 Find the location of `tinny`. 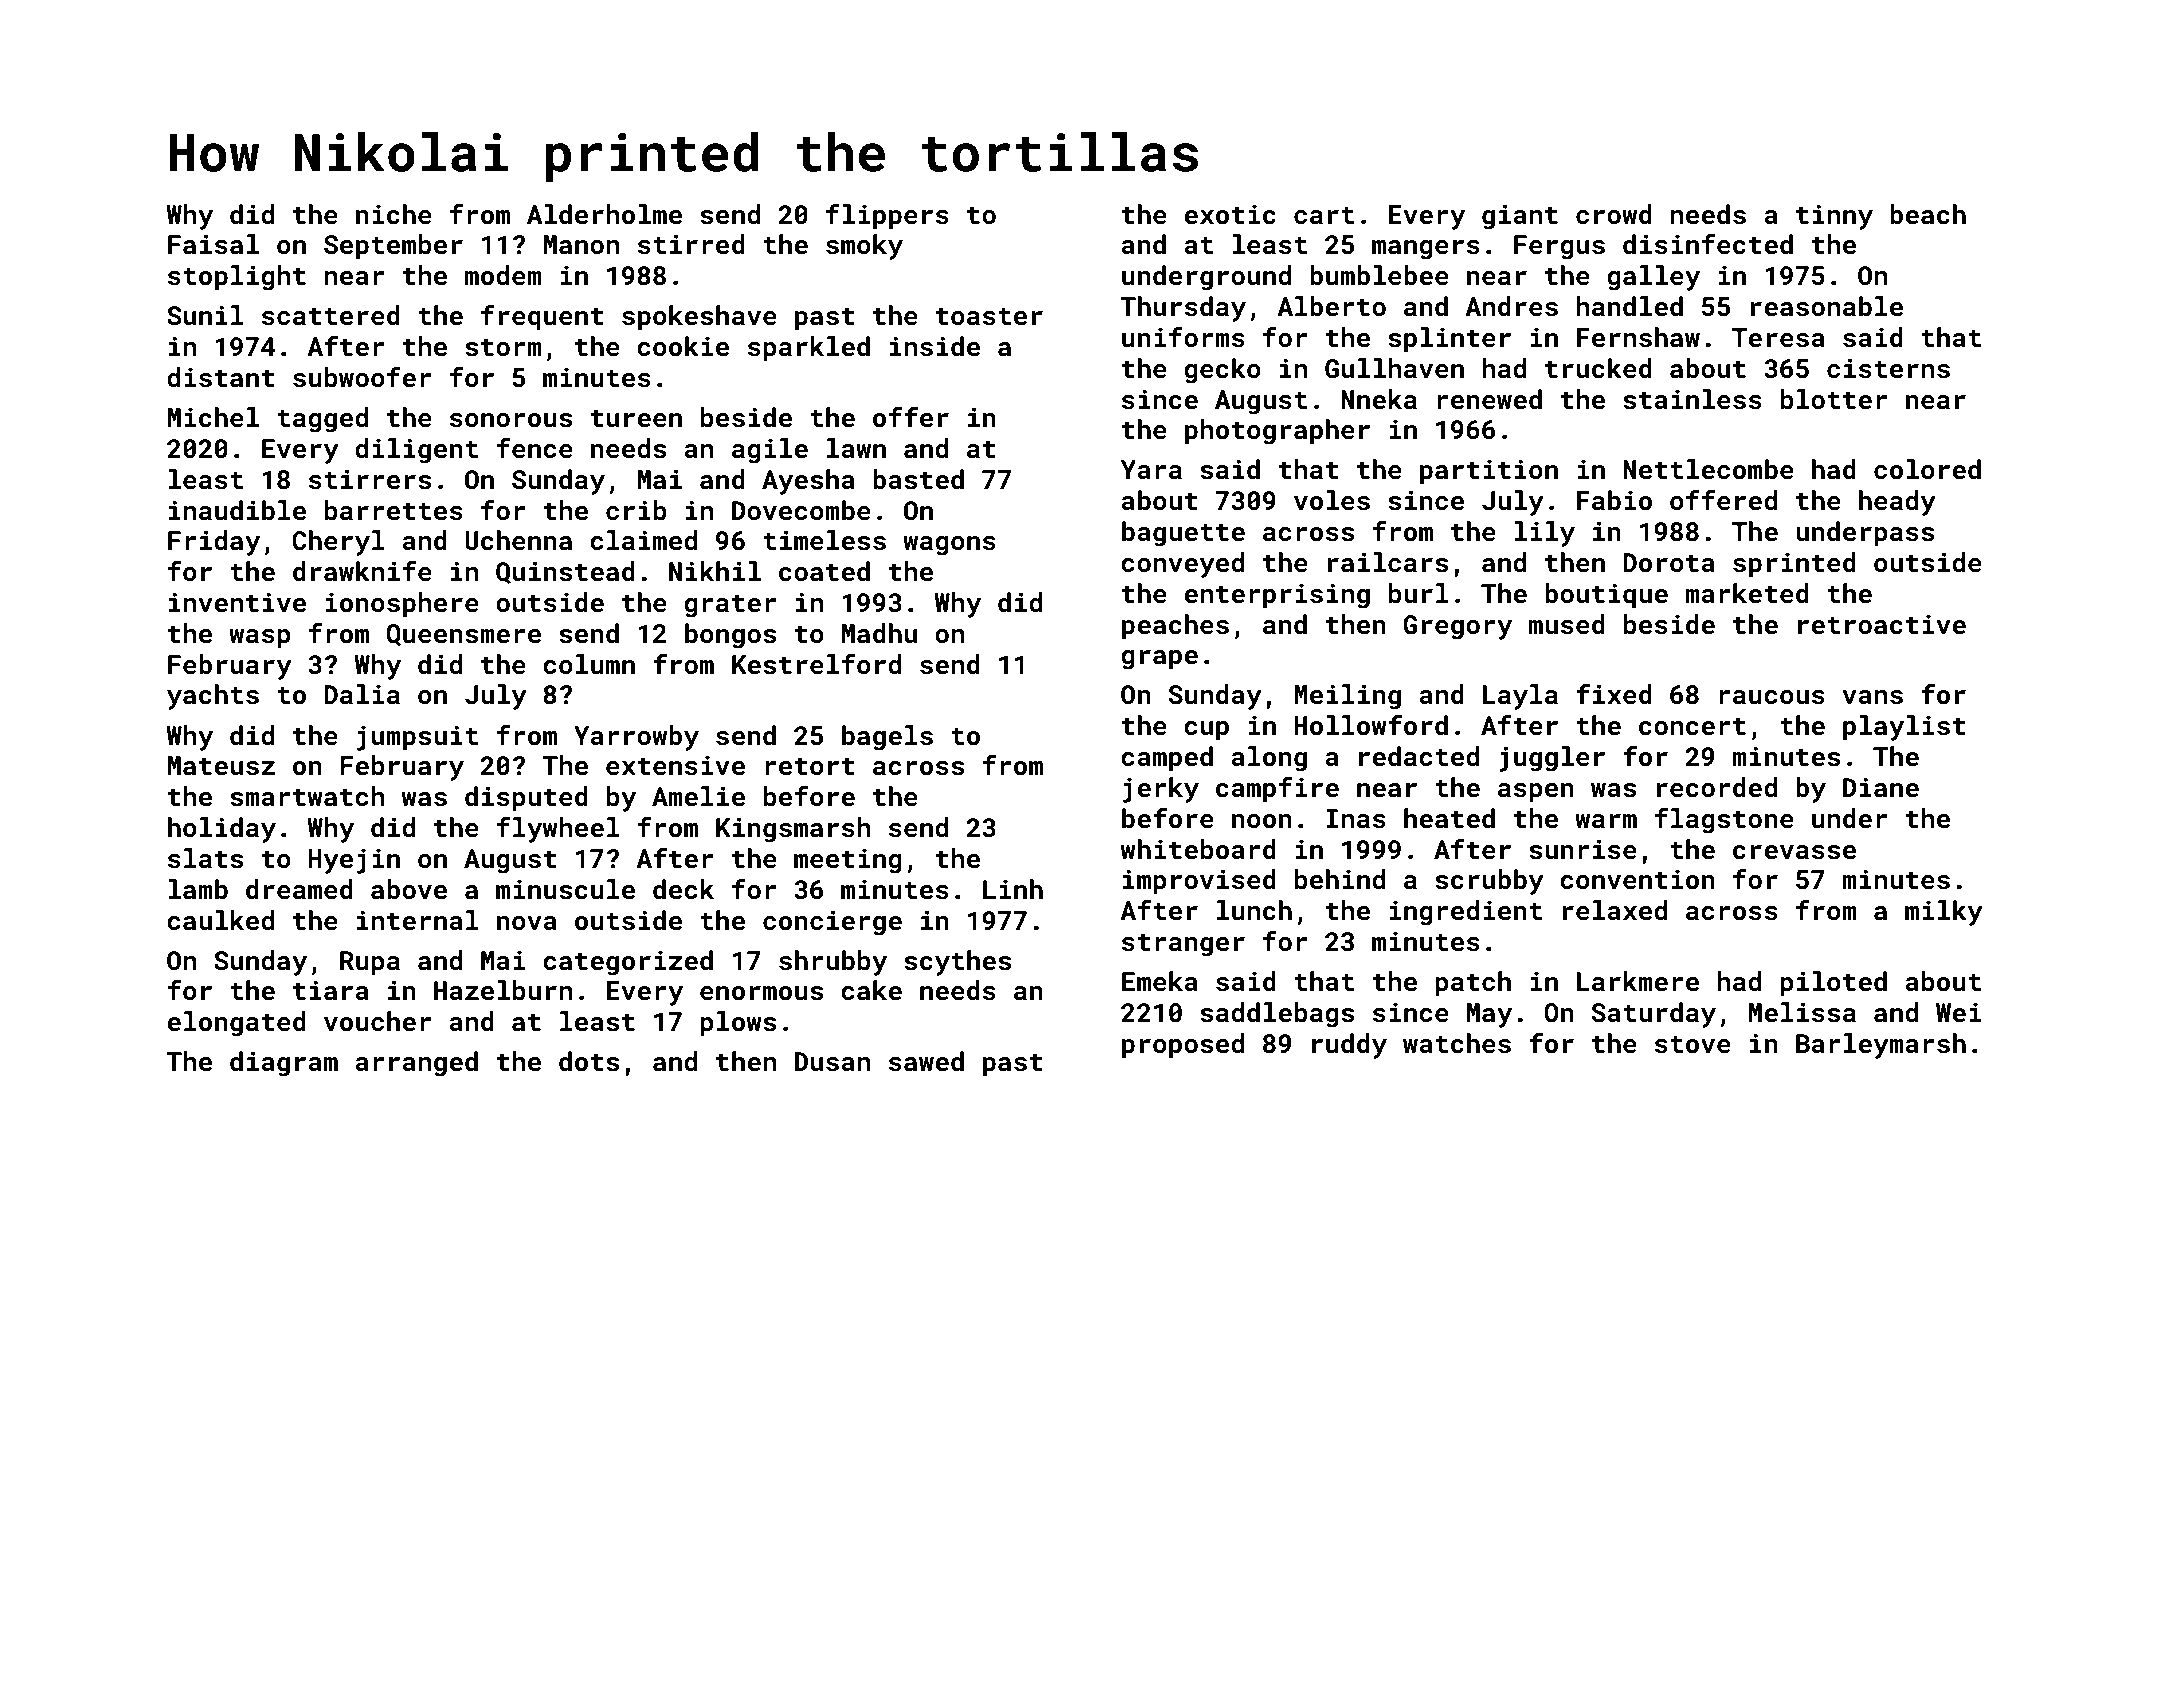

tinny is located at coordinates (1834, 217).
